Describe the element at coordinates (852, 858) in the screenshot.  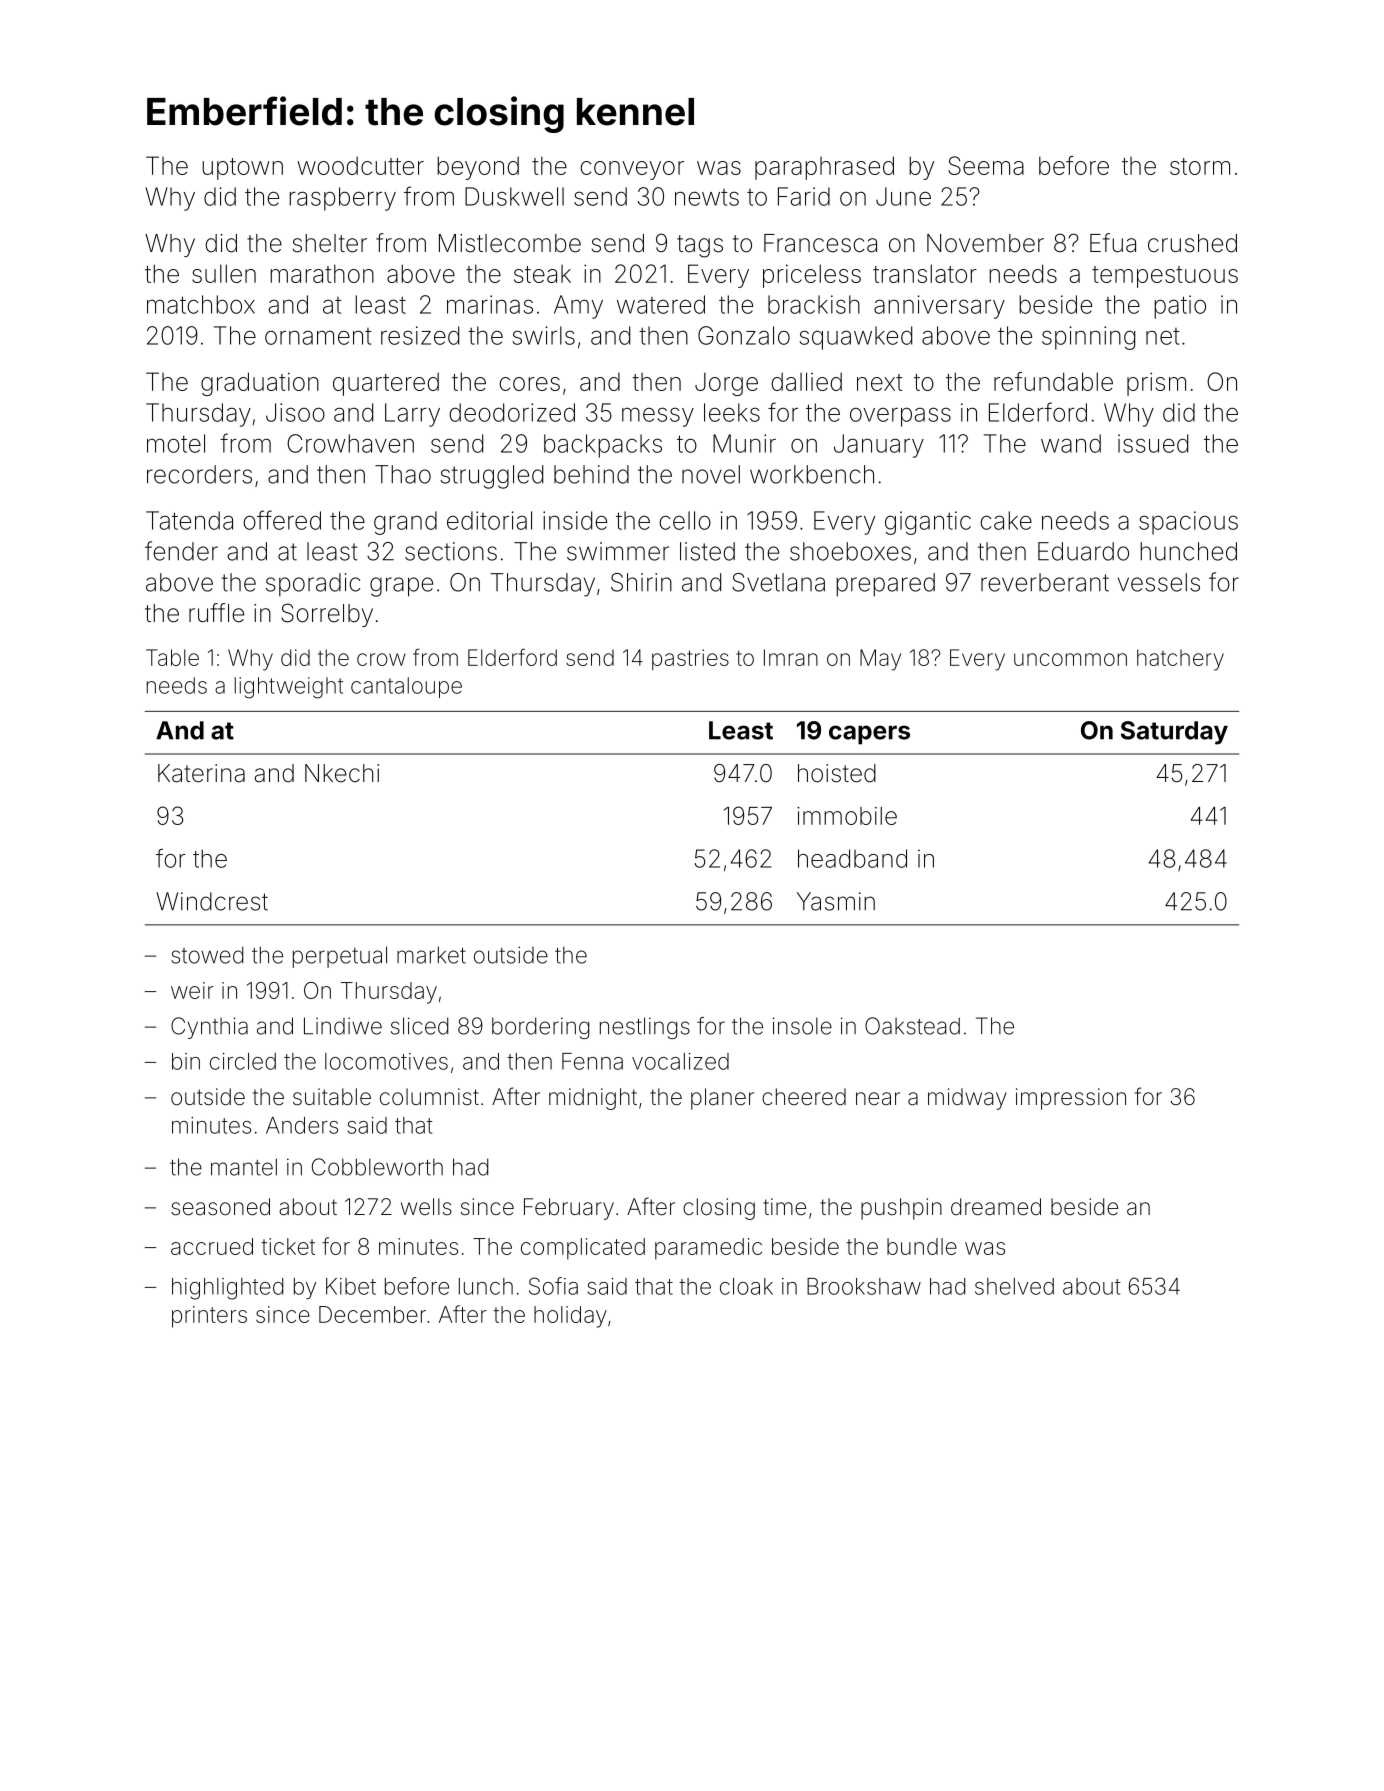
I see `headband` at that location.
